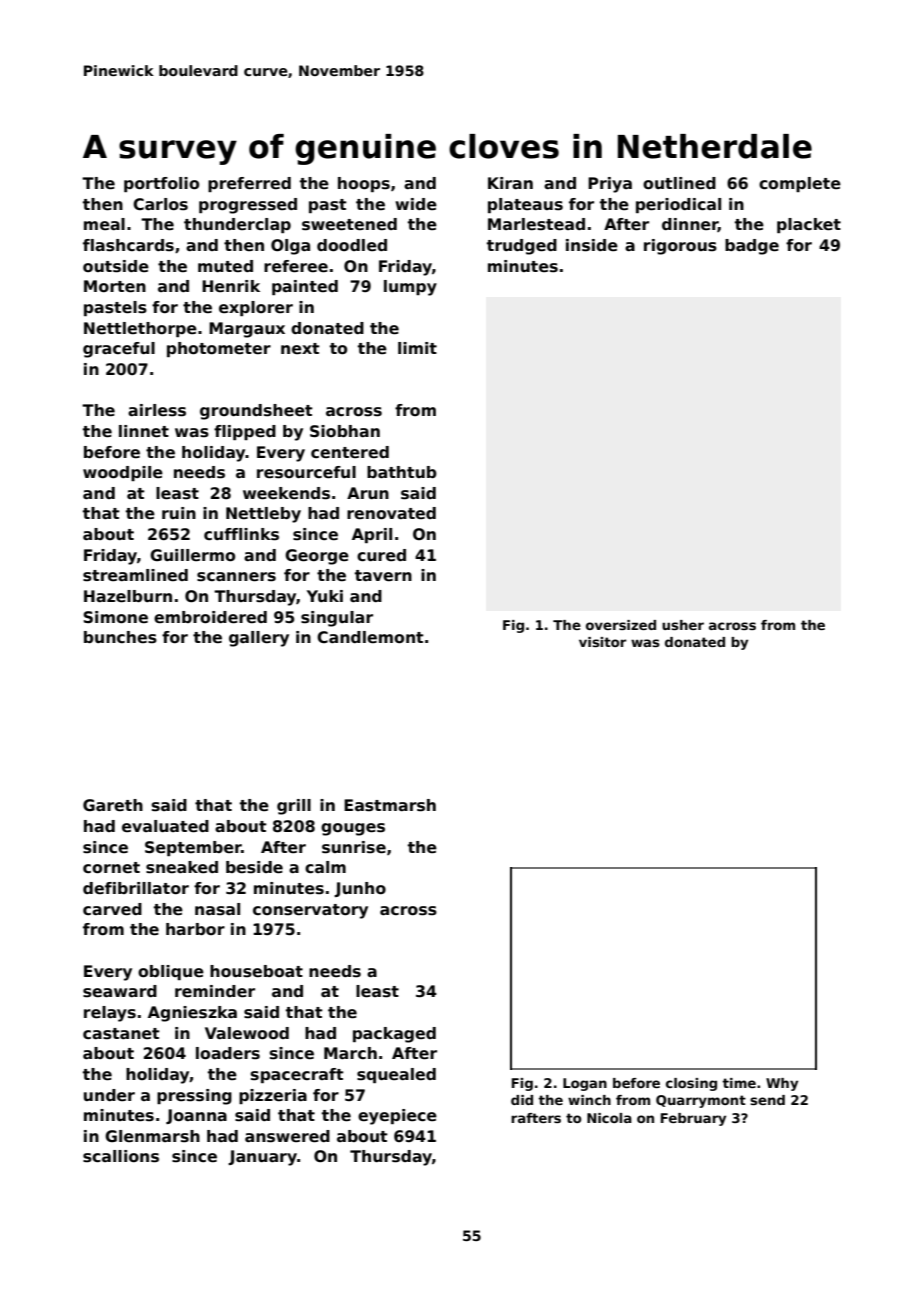 The height and width of the image is (1314, 924). Describe the element at coordinates (602, 642) in the image. I see `visitor` at that location.
